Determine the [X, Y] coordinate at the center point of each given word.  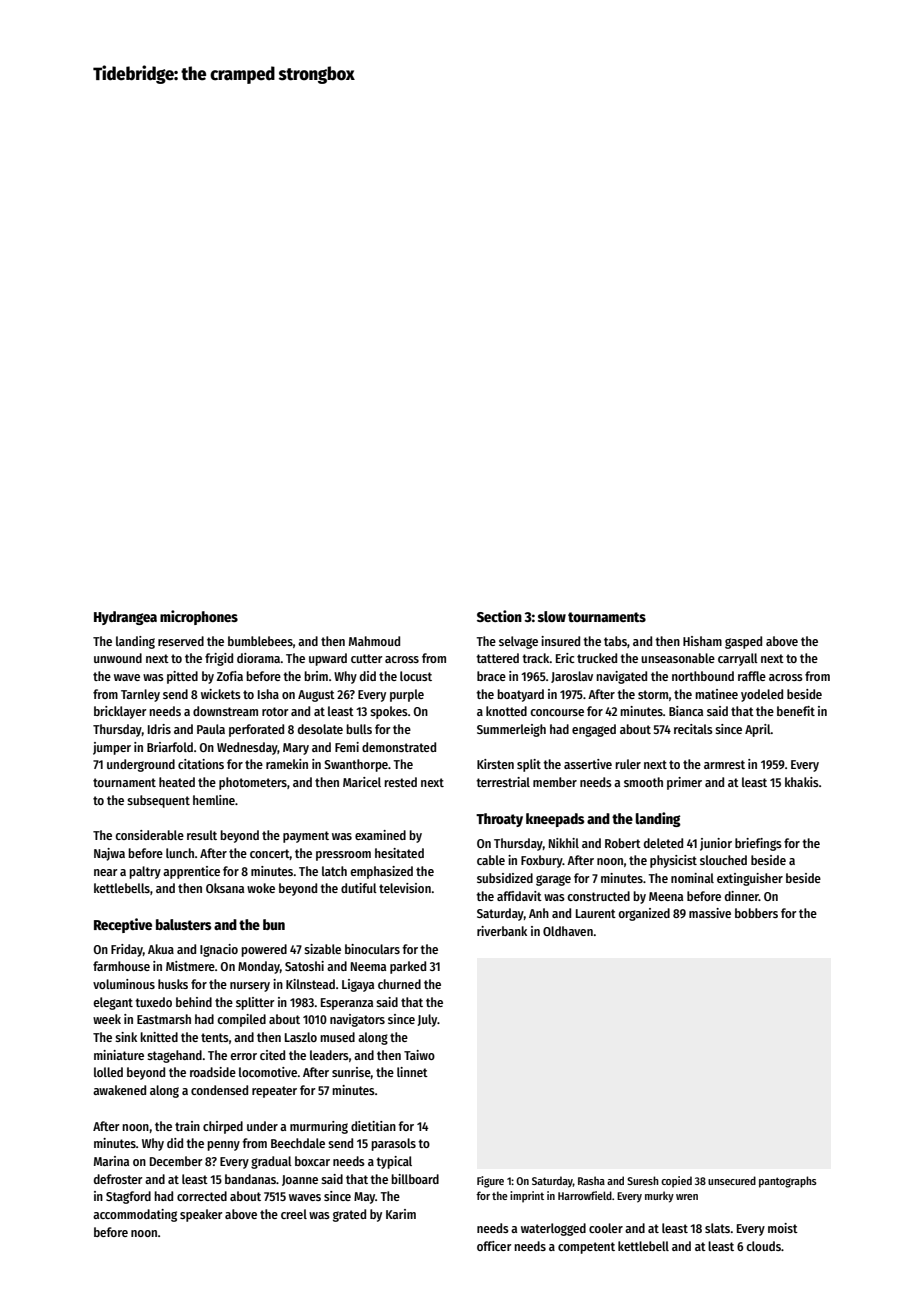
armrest [724, 764]
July [427, 1020]
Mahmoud [374, 641]
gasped [743, 642]
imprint [527, 1197]
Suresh [643, 1180]
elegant [113, 1003]
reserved [181, 641]
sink [126, 1037]
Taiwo [419, 1055]
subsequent [158, 801]
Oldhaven [568, 931]
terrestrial [503, 782]
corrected [202, 1196]
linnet [412, 1072]
